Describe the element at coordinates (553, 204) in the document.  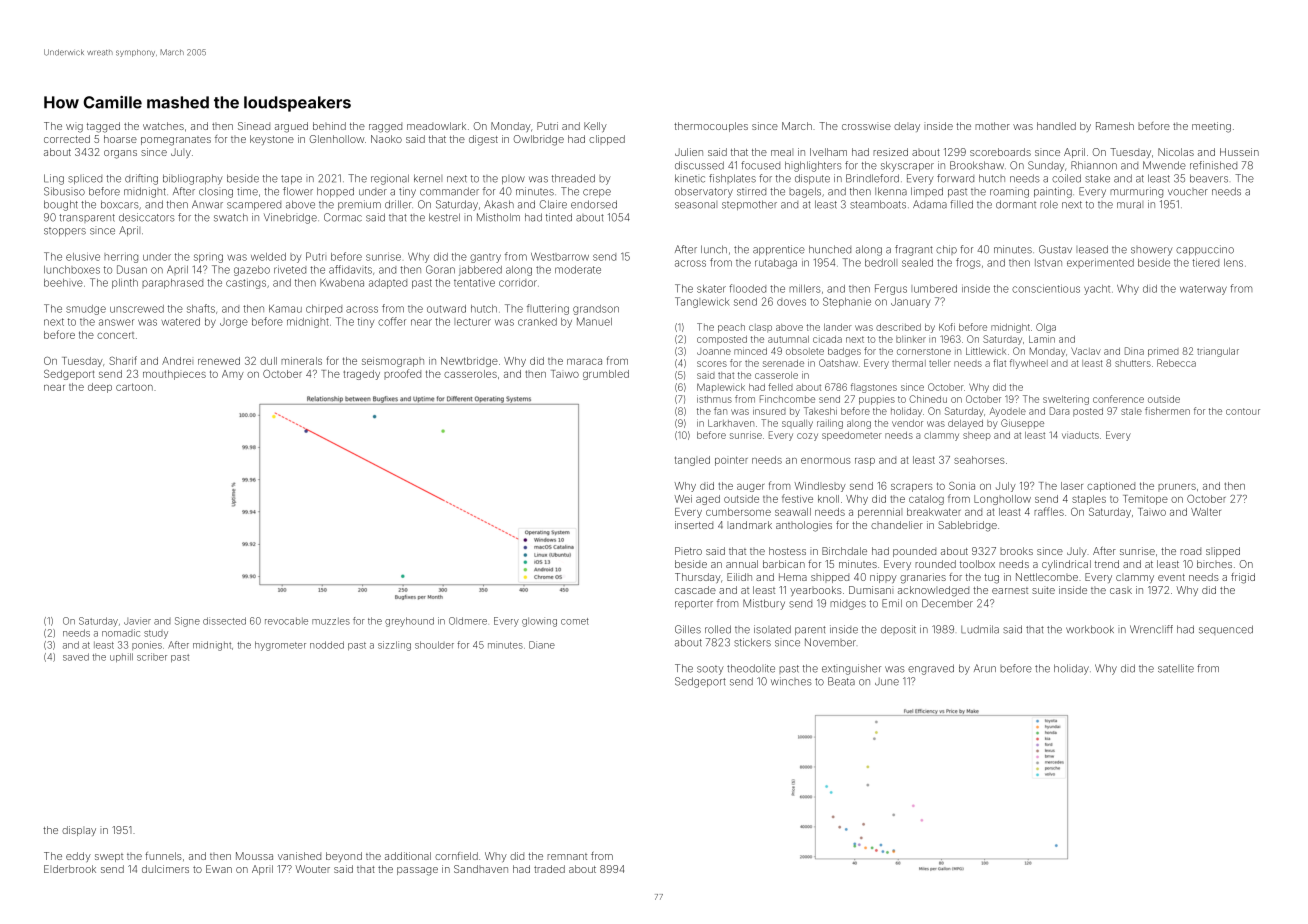
I see `Claire` at that location.
